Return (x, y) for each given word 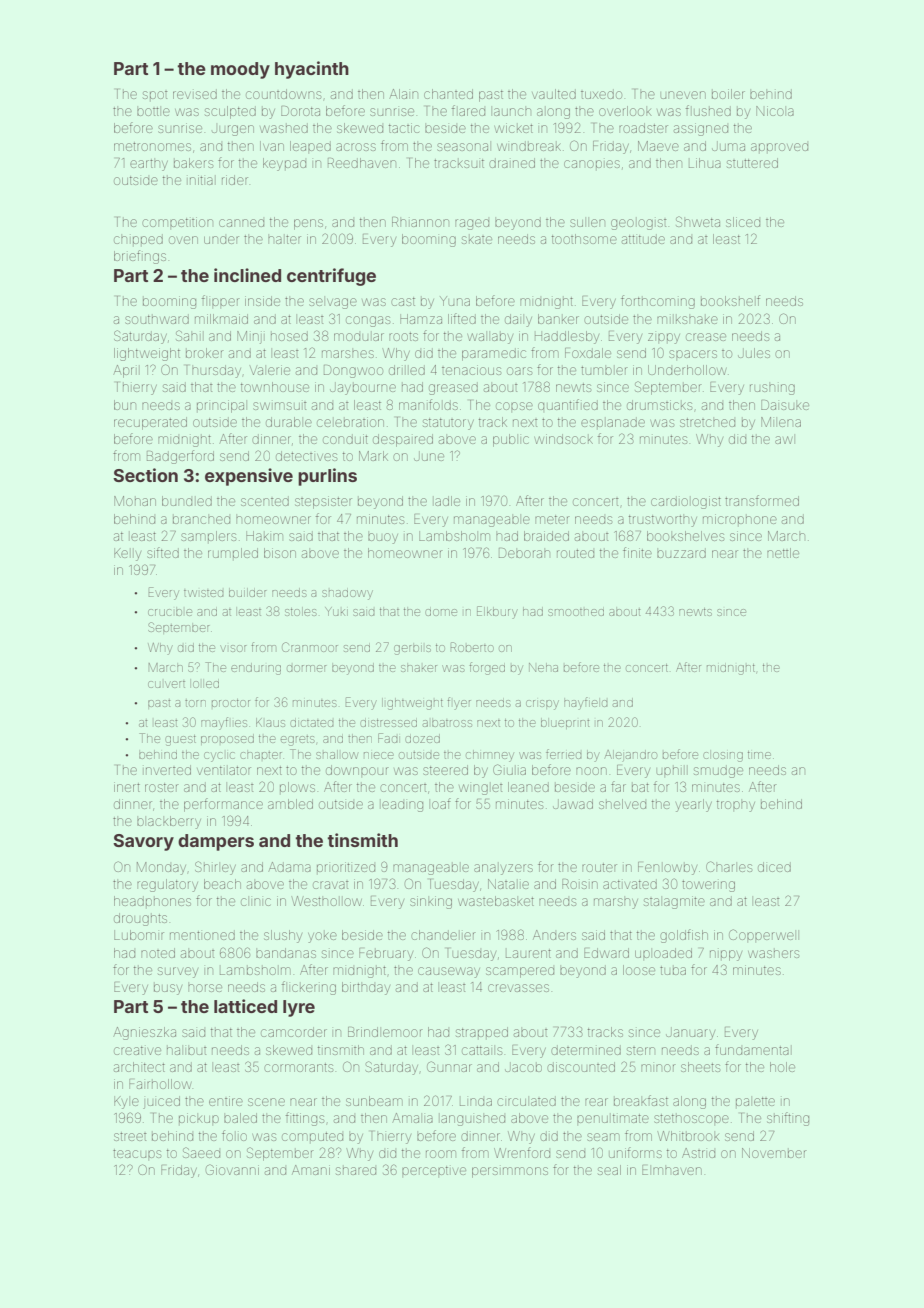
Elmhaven (672, 1170)
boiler (728, 94)
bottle (153, 111)
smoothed (576, 612)
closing (723, 757)
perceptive (434, 1171)
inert (127, 787)
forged (487, 668)
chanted (448, 94)
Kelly (127, 554)
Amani (311, 1170)
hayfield (585, 703)
